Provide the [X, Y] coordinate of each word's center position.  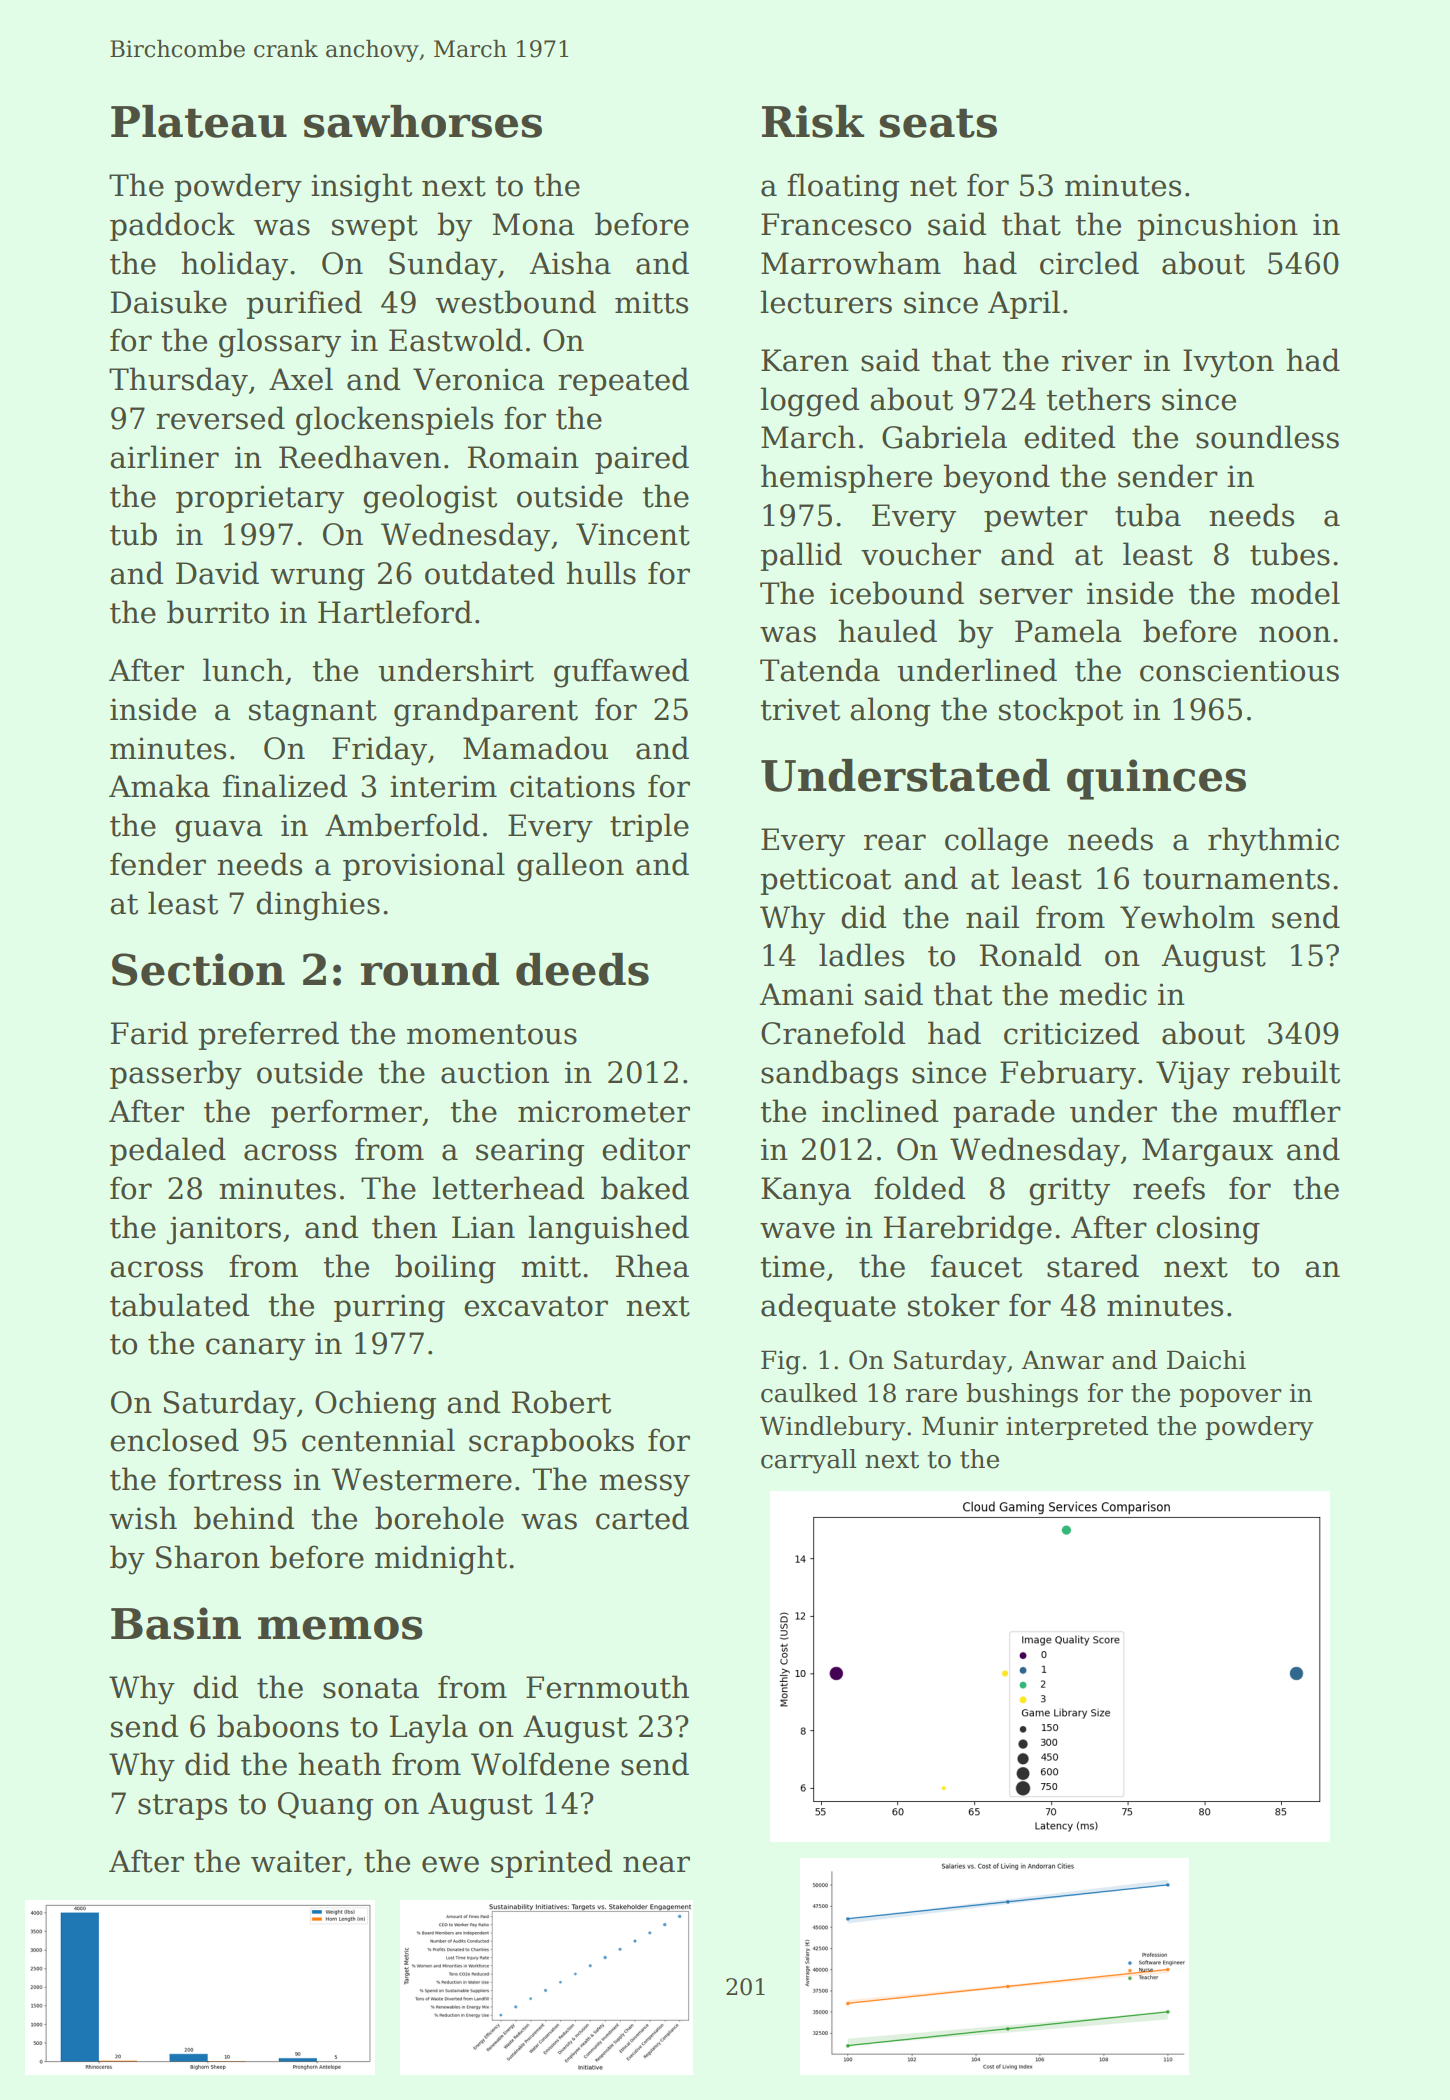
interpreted [1077, 1428]
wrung [317, 579]
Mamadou [535, 748]
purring [389, 1308]
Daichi [1206, 1360]
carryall [808, 1461]
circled [1089, 263]
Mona [533, 224]
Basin [176, 1623]
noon [1295, 634]
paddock [172, 226]
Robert [561, 1402]
